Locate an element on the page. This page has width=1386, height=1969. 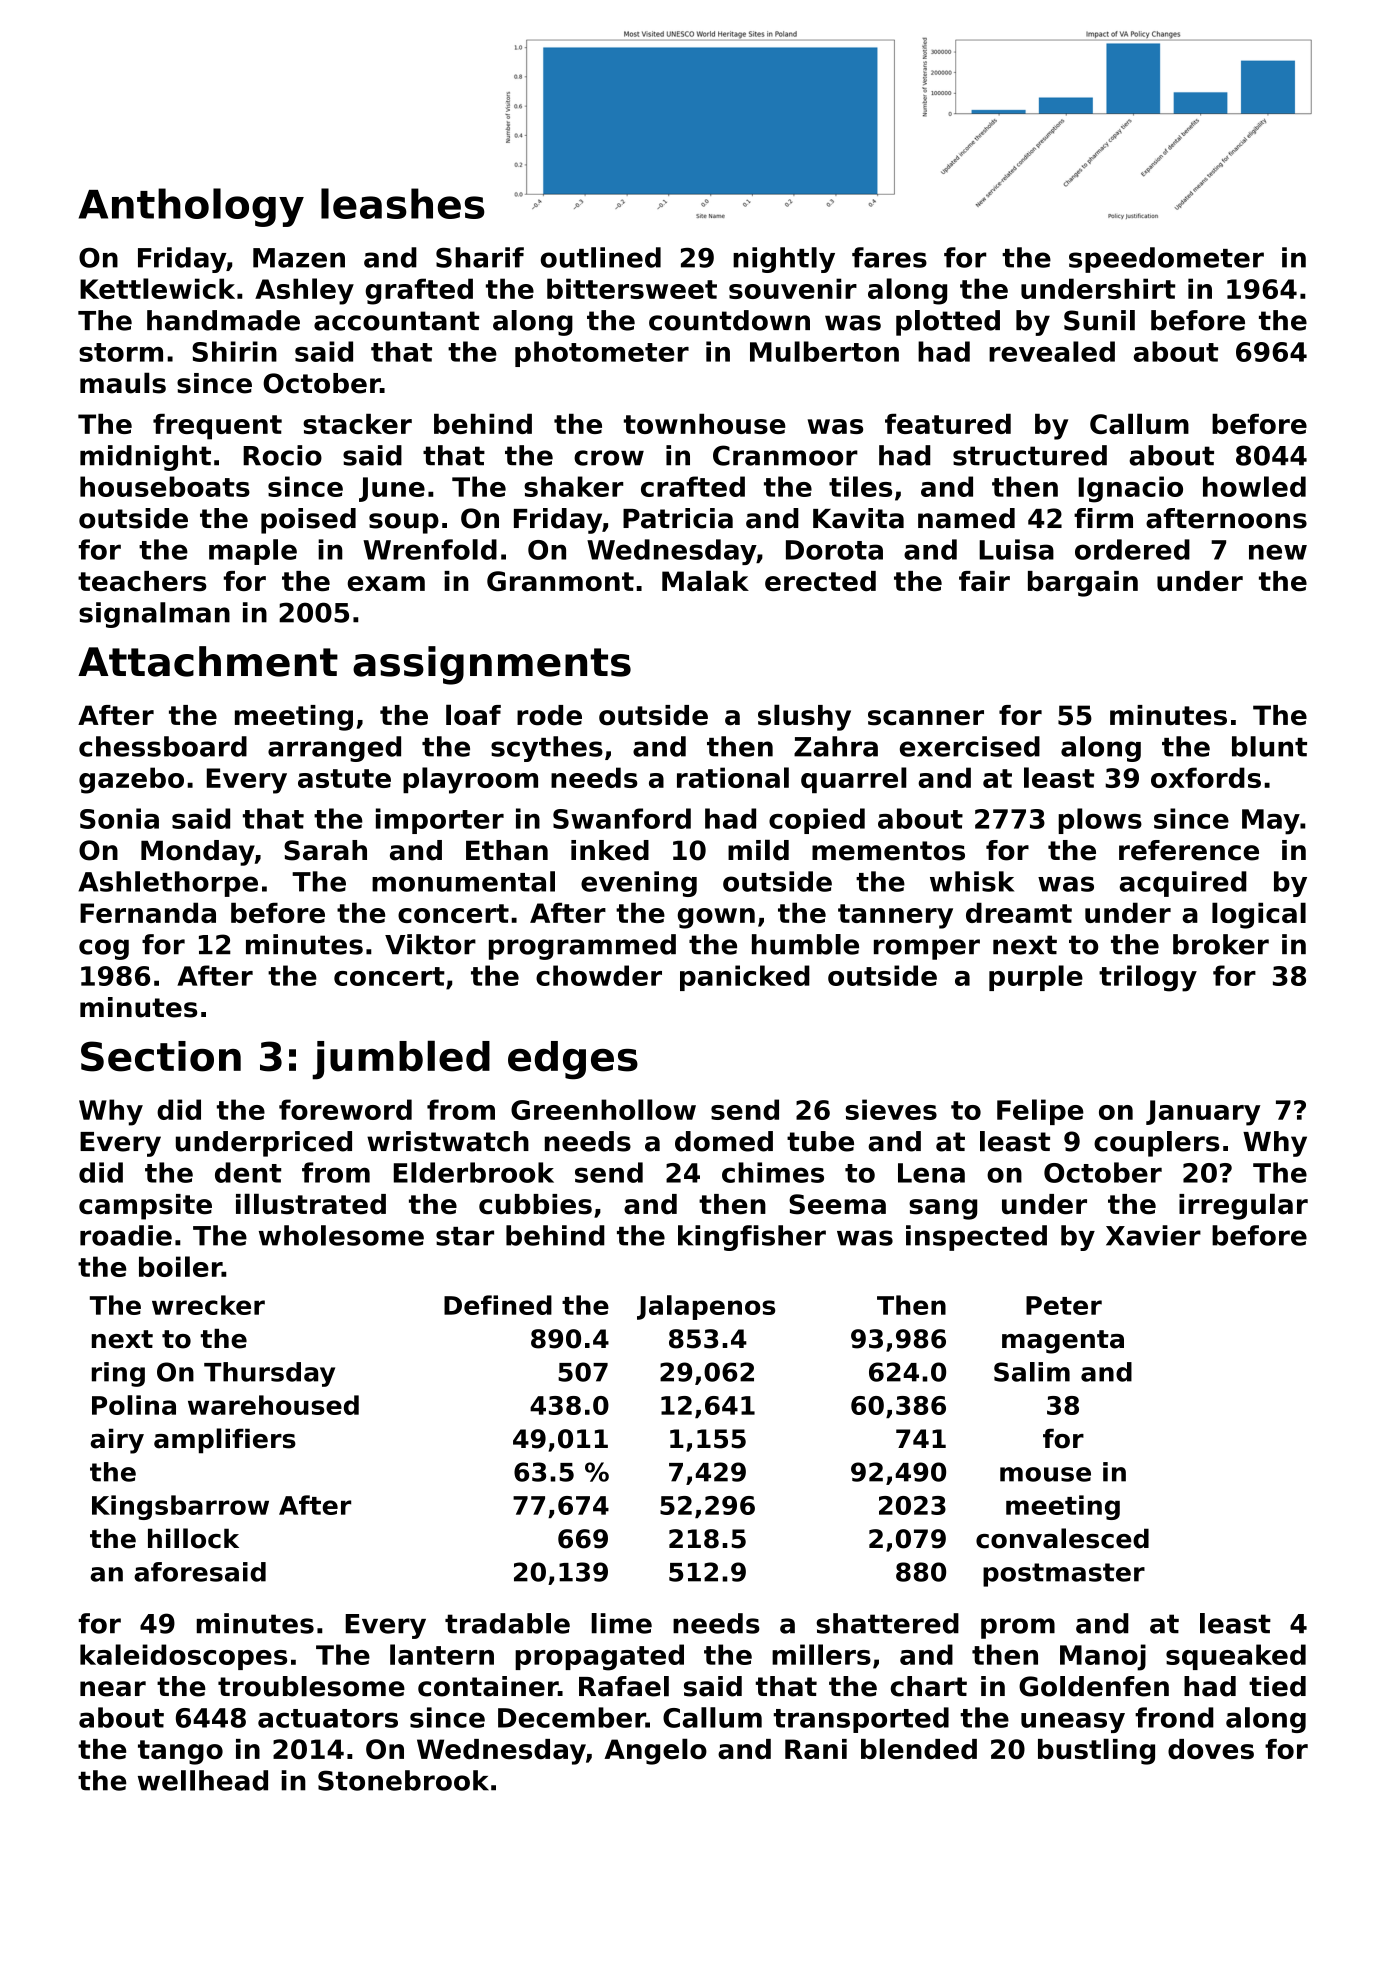
Mulberton is located at coordinates (824, 351).
